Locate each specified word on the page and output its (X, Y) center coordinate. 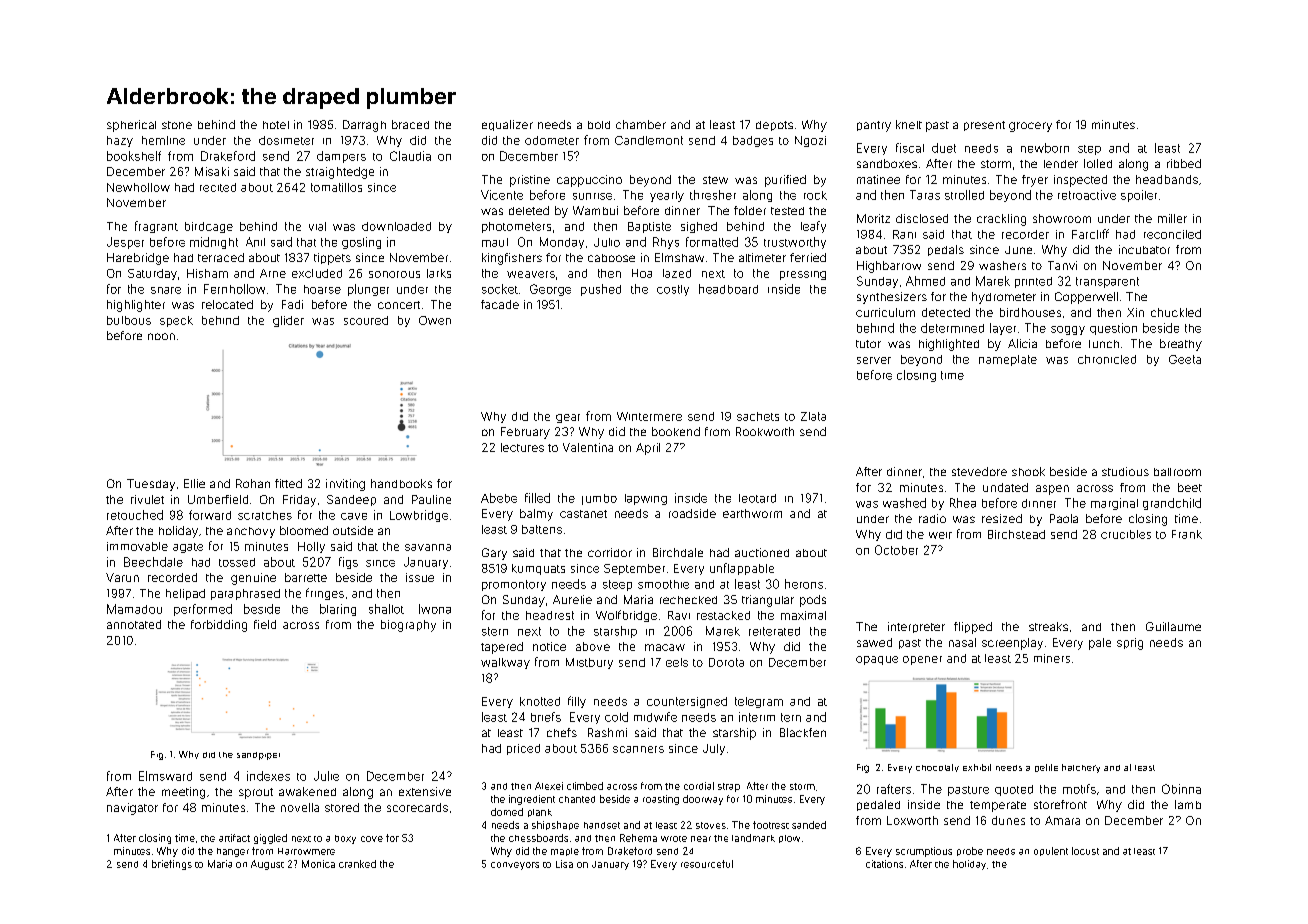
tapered (502, 648)
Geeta (1185, 359)
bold (599, 125)
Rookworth (765, 431)
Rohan (253, 483)
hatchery (1081, 768)
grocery (1030, 127)
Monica (318, 864)
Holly (311, 547)
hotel (276, 125)
